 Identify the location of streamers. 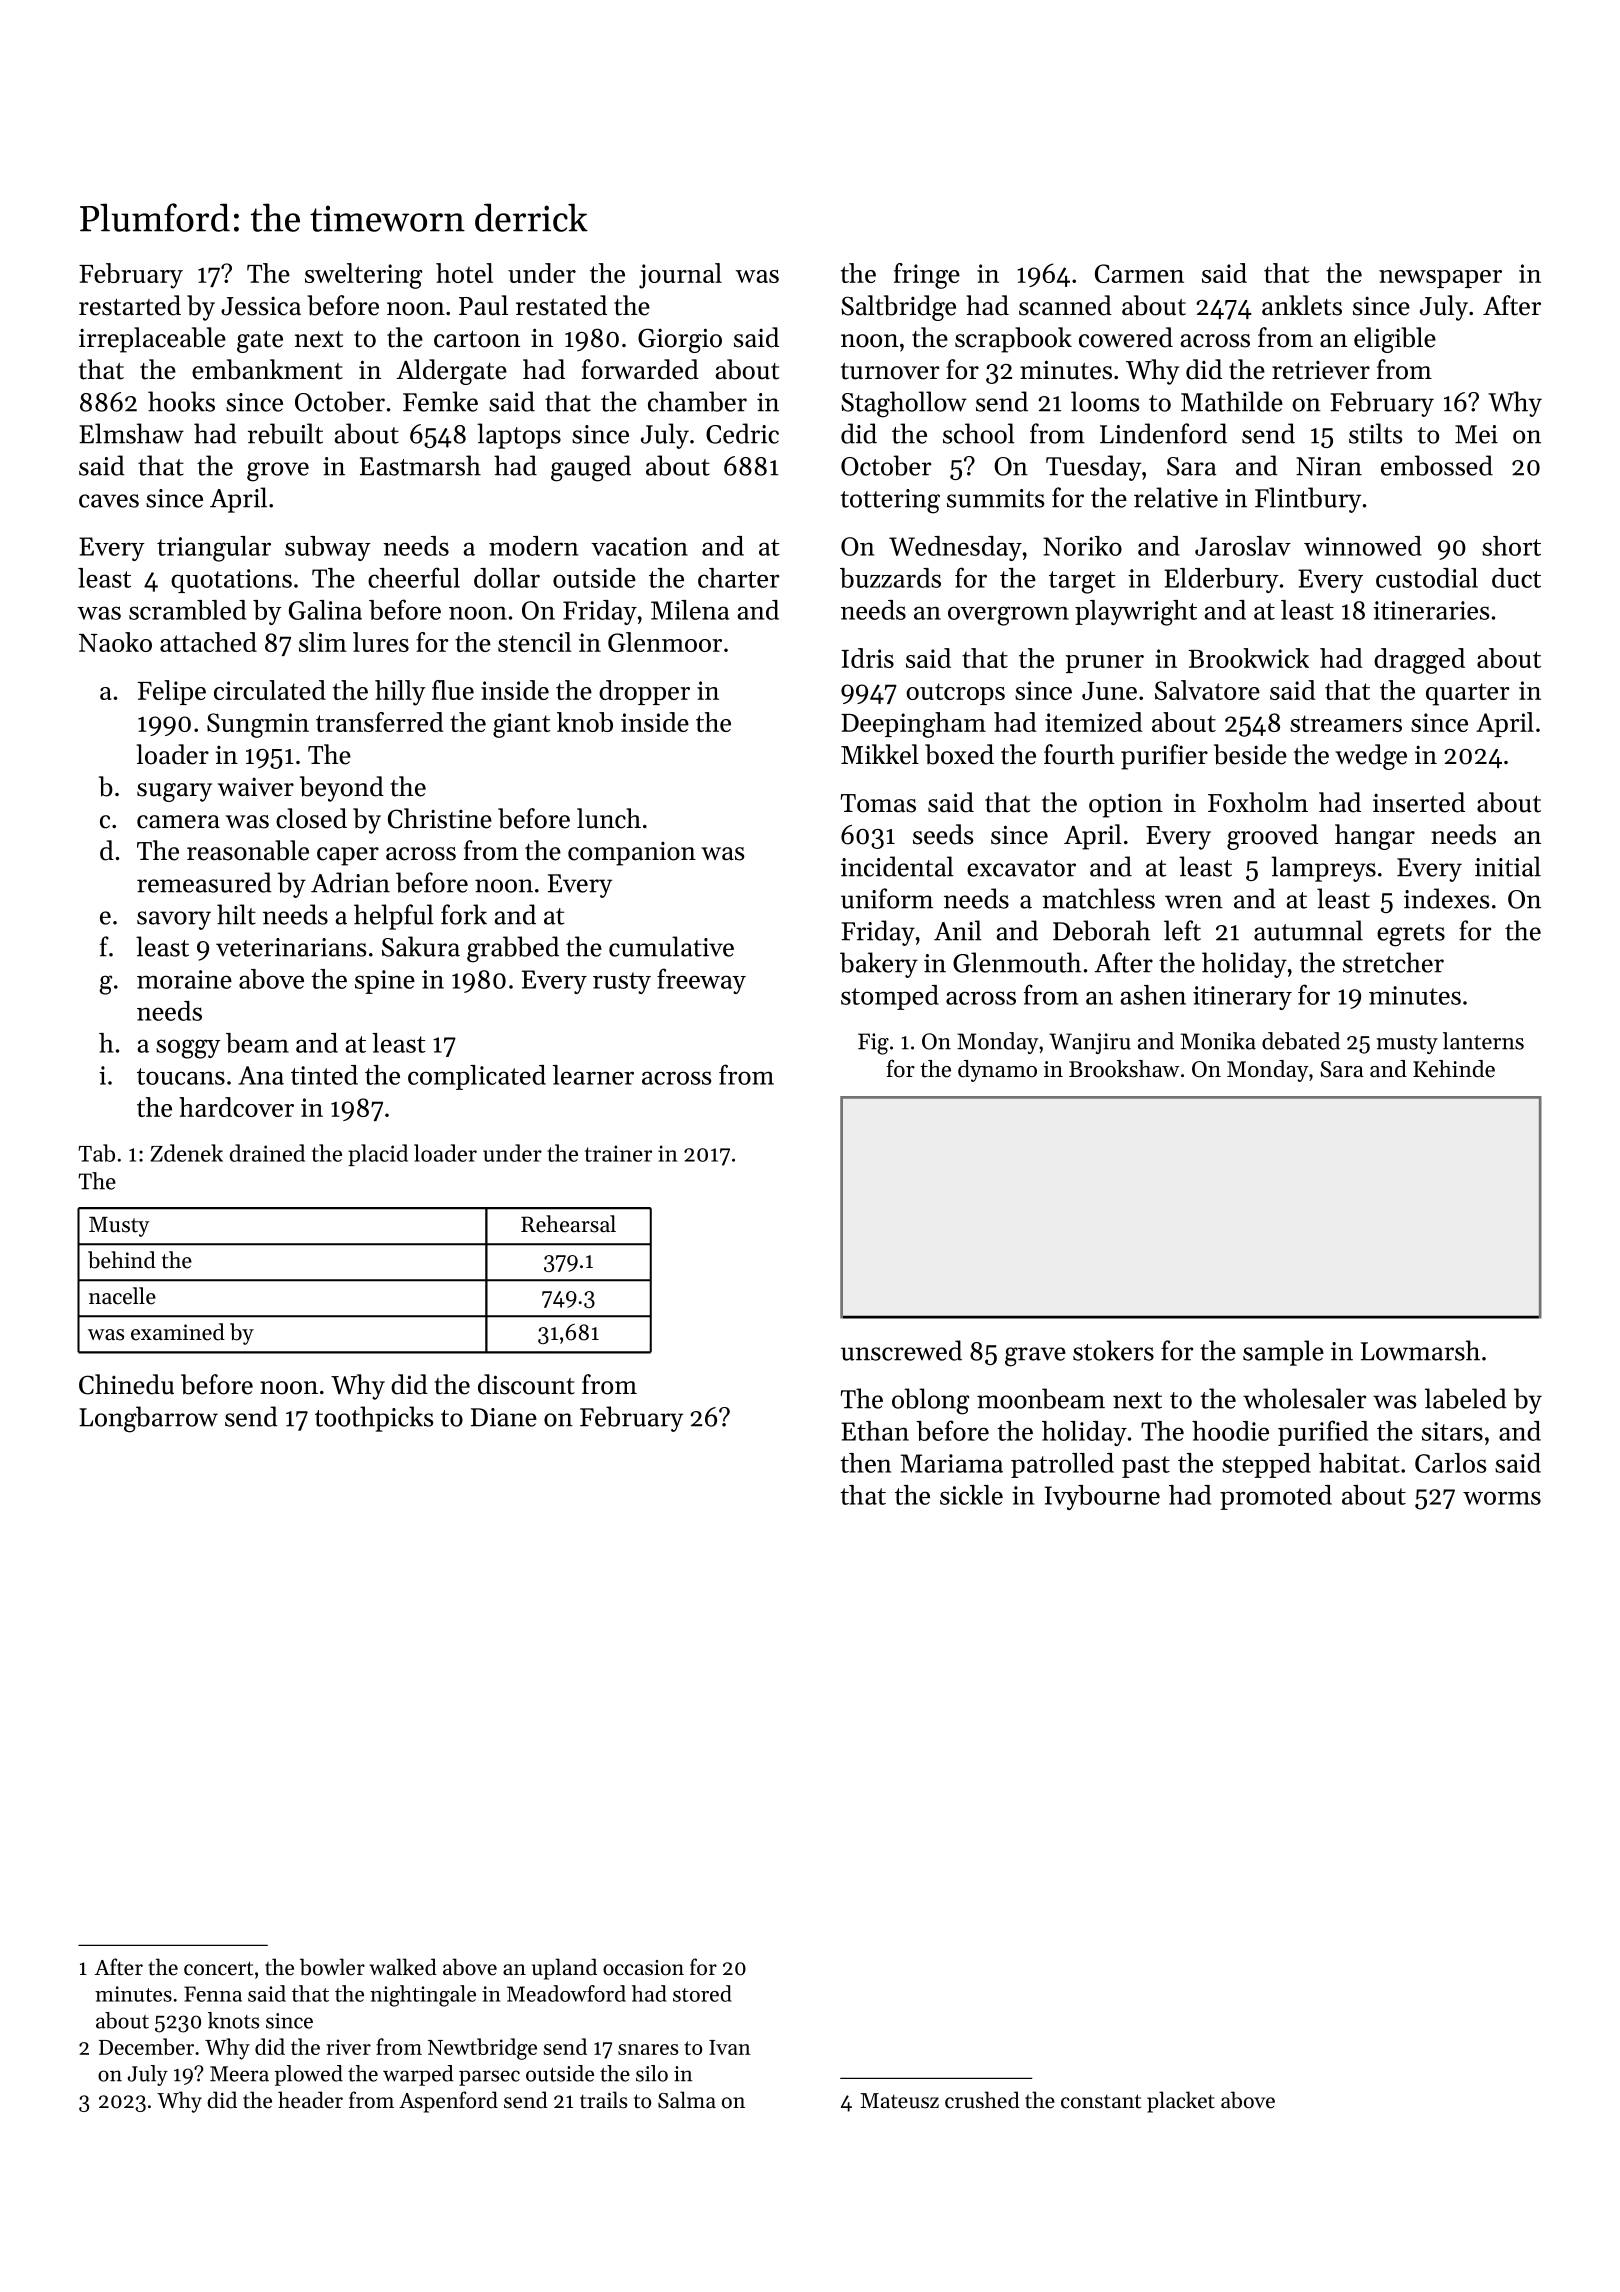
(1346, 723).
